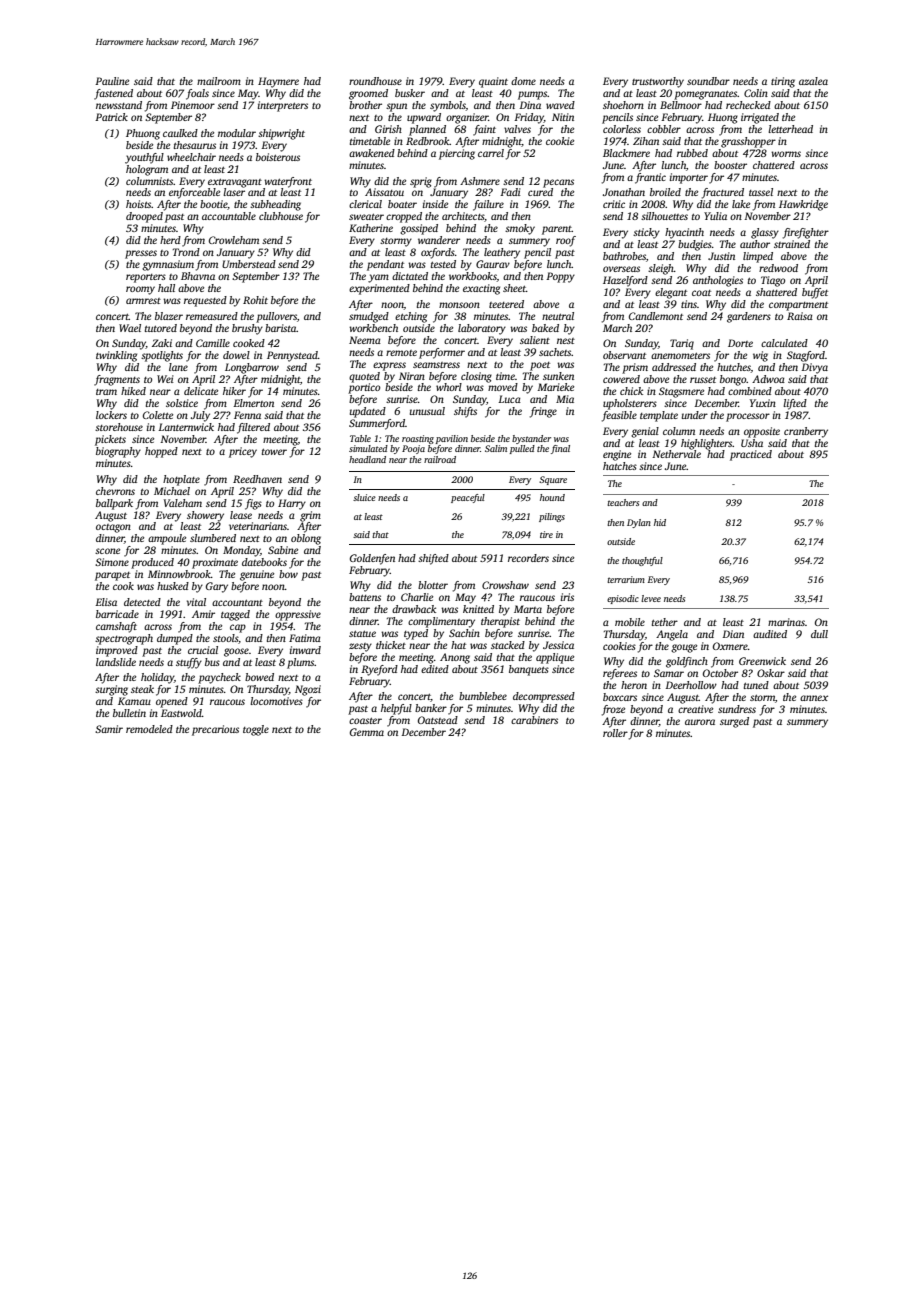  What do you see at coordinates (116, 356) in the page?
I see `twinkling` at bounding box center [116, 356].
